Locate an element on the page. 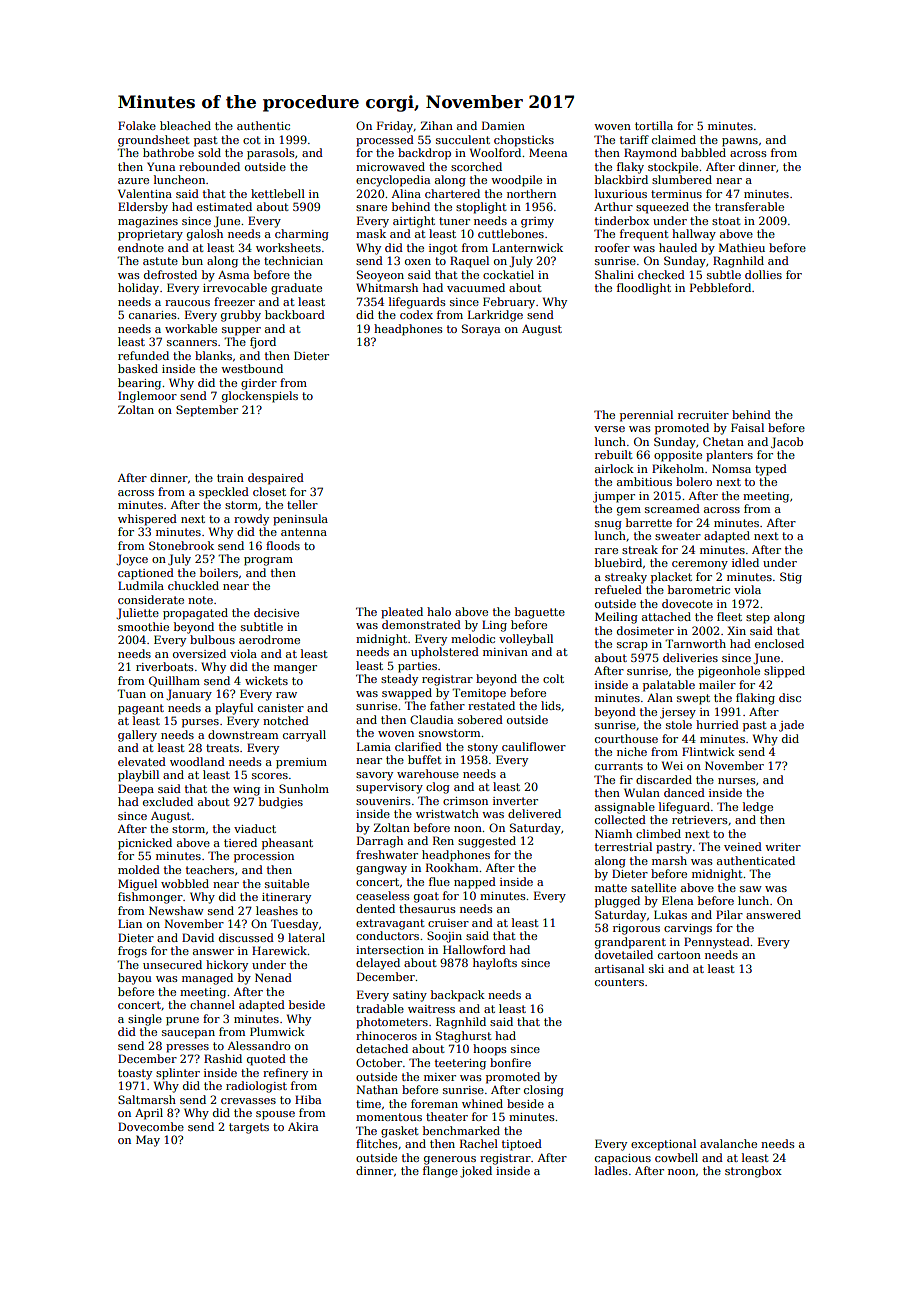 This document has width=924, height=1308. bleached is located at coordinates (185, 125).
